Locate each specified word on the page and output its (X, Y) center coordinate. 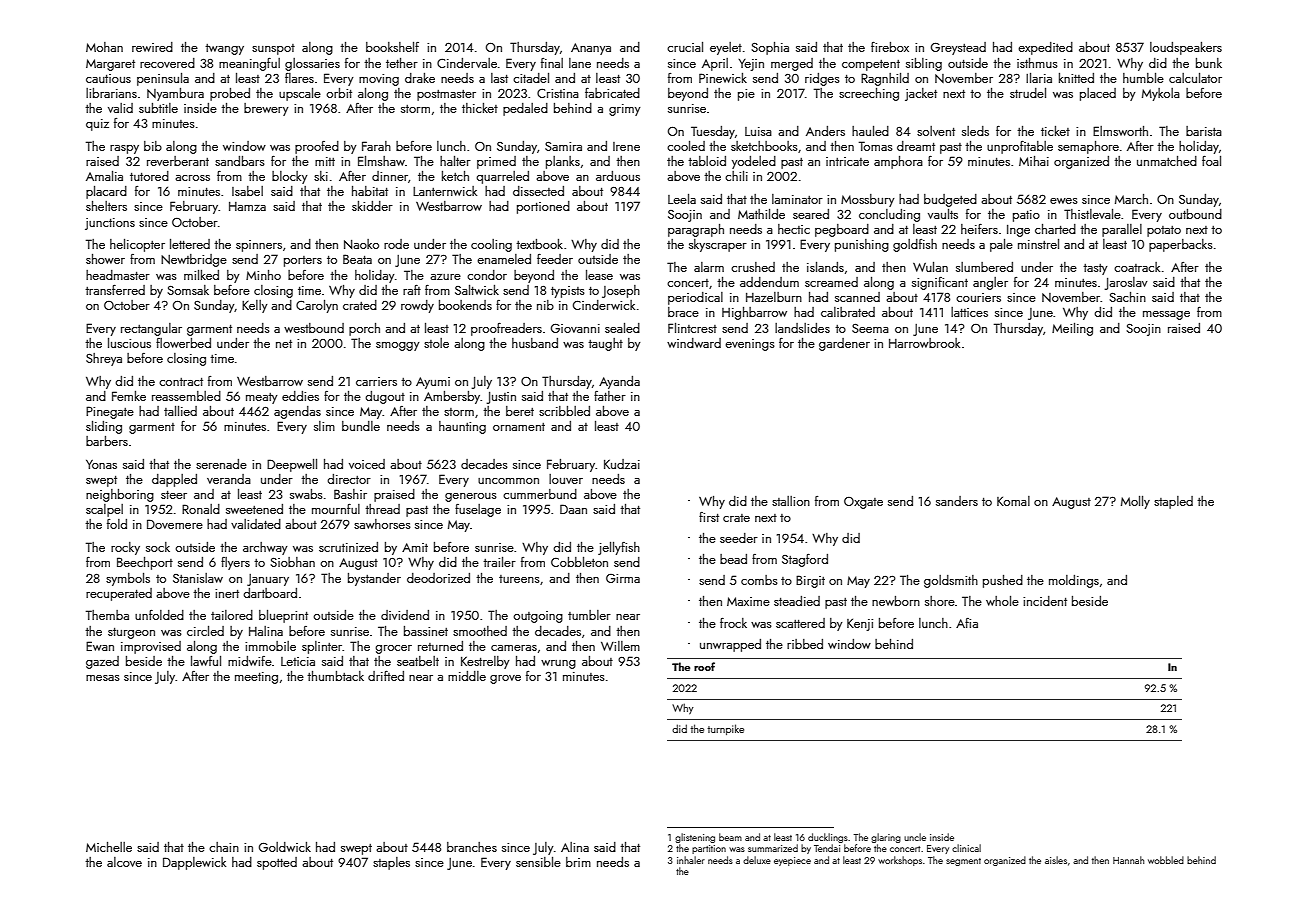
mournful (336, 508)
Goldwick (285, 847)
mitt (325, 161)
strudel (1028, 93)
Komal (1013, 501)
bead (733, 559)
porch (364, 329)
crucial (685, 47)
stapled (1173, 502)
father (610, 396)
